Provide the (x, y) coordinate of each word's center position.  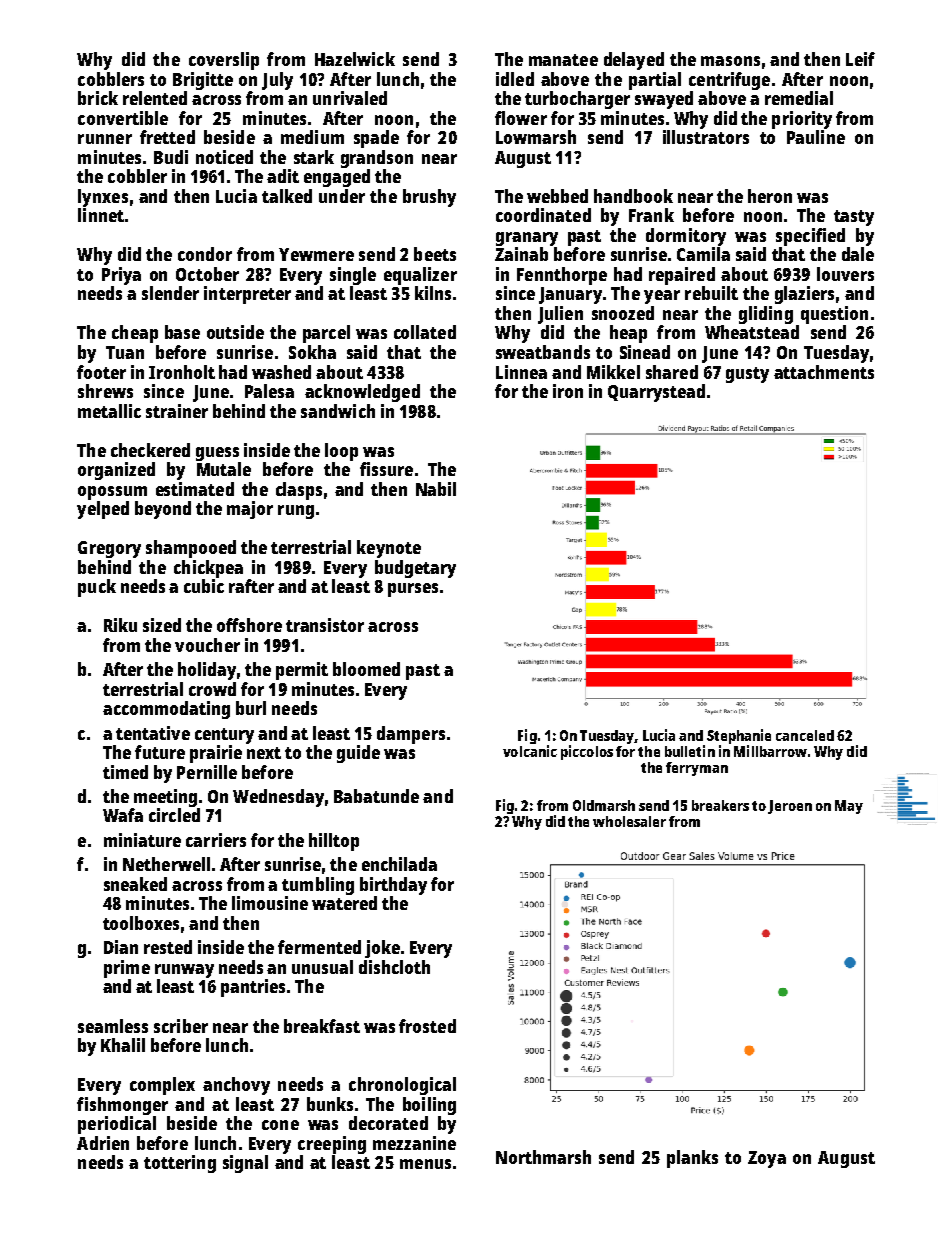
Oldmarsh (604, 805)
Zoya (767, 1159)
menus (425, 1164)
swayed (664, 100)
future (160, 752)
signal (245, 1164)
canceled (805, 735)
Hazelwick (355, 59)
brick (98, 98)
